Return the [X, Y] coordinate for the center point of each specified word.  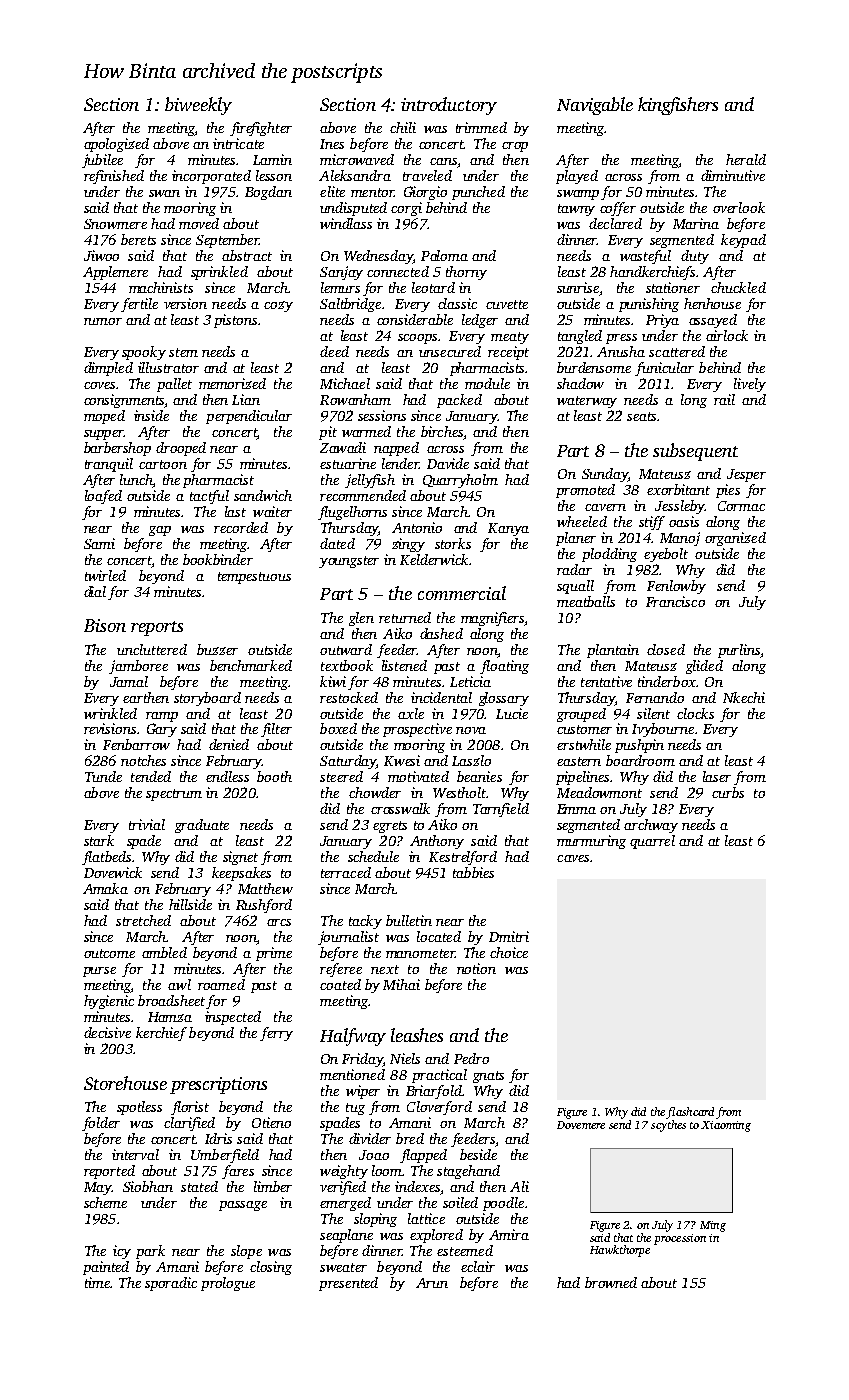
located [439, 936]
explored [436, 1236]
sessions [382, 415]
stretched [143, 920]
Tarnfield [501, 810]
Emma [576, 809]
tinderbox [667, 681]
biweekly [198, 106]
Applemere [115, 273]
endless [227, 776]
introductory [449, 106]
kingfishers [678, 106]
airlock [727, 335]
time [97, 1282]
